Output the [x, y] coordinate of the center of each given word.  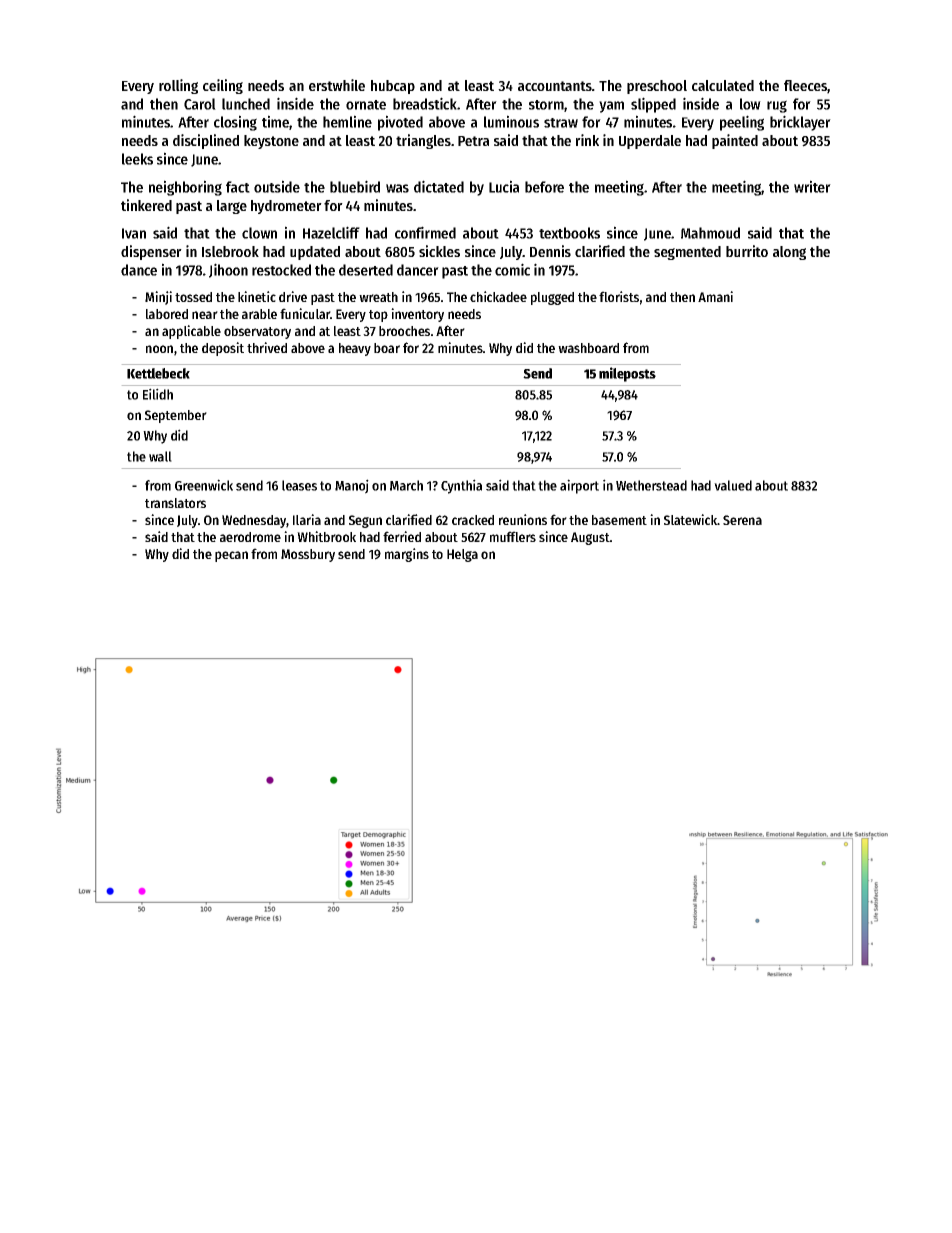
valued [733, 485]
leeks [137, 159]
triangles [423, 141]
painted [735, 141]
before [544, 187]
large [232, 207]
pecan [231, 556]
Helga [462, 555]
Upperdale [650, 142]
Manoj [352, 486]
